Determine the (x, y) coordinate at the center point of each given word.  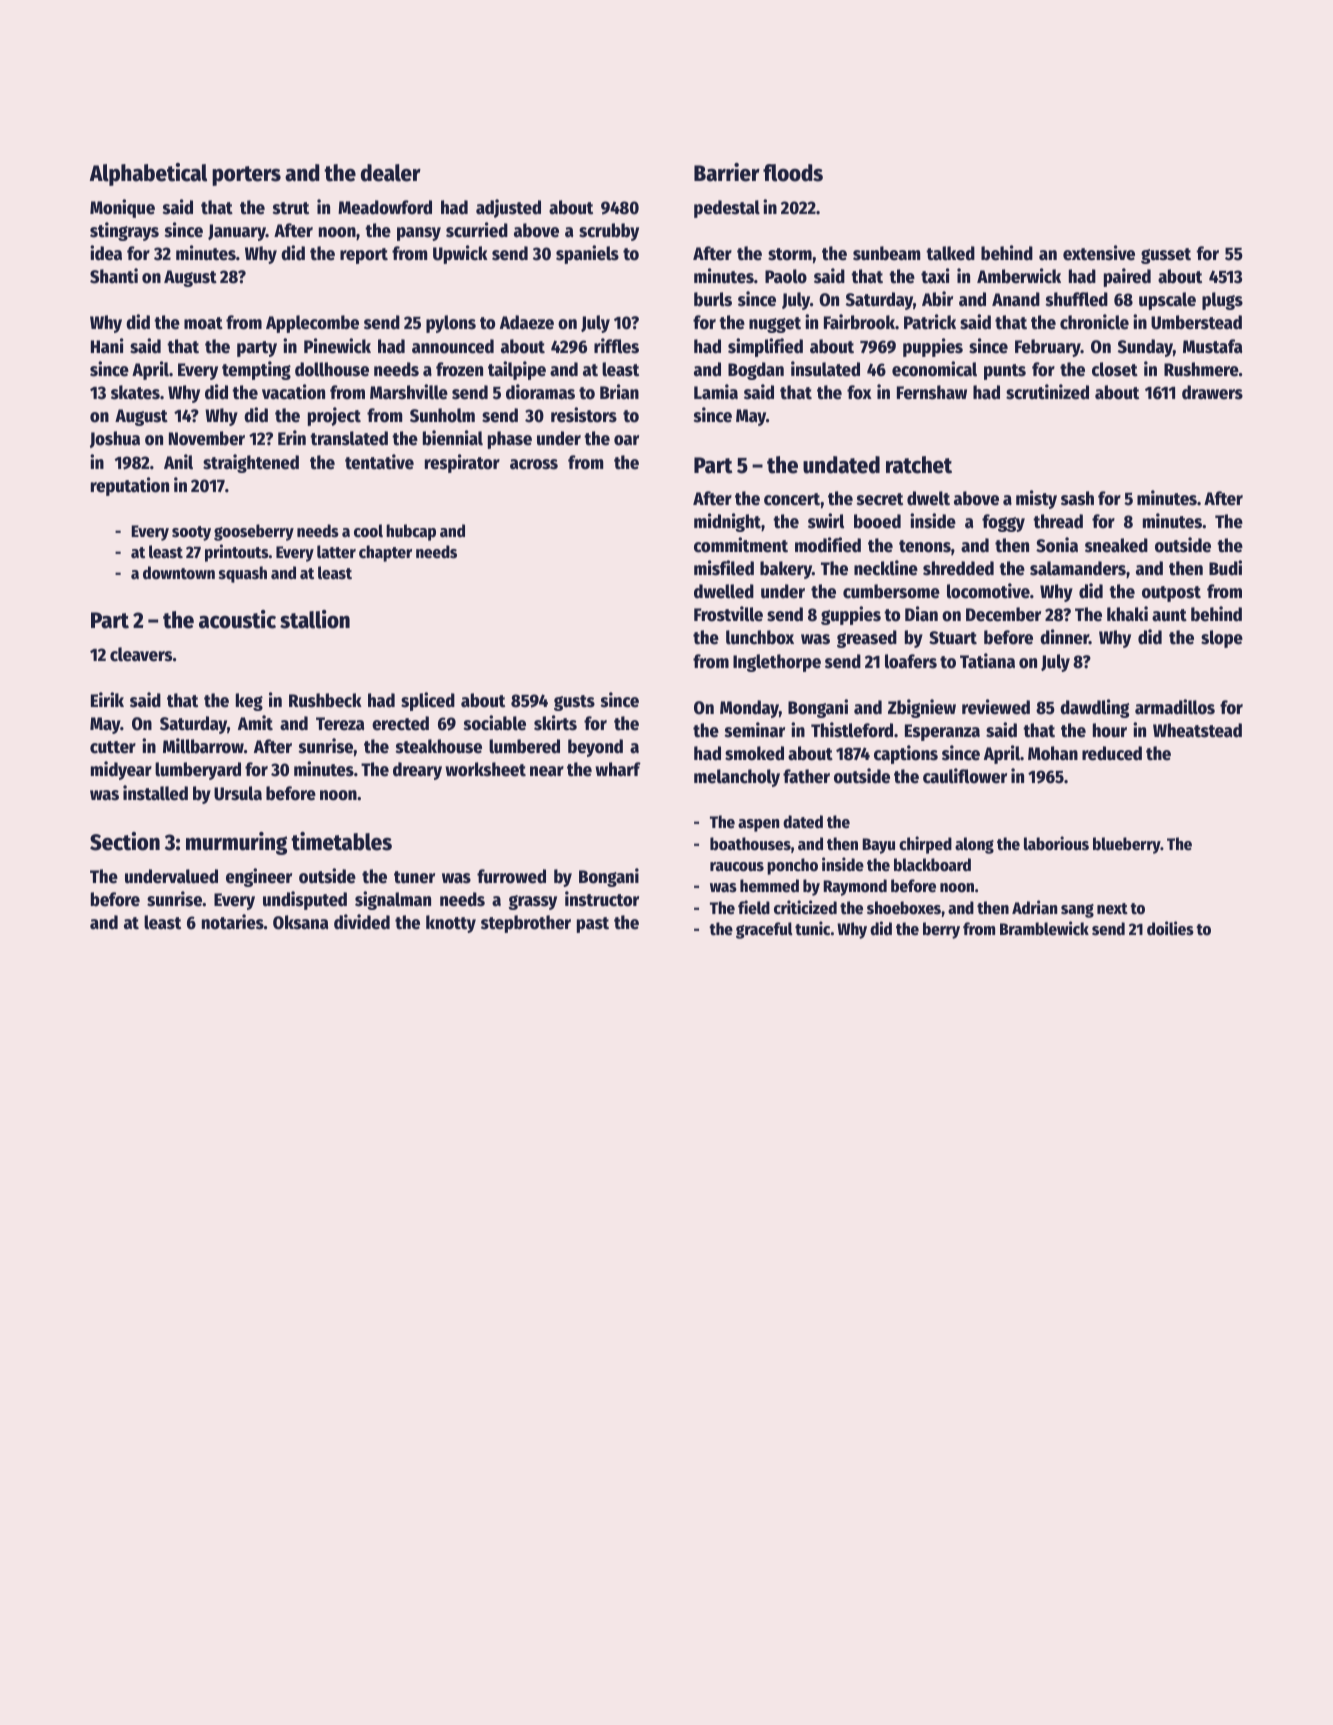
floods (793, 173)
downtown (179, 573)
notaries (233, 922)
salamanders (1078, 568)
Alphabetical (148, 174)
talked (950, 253)
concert (792, 499)
